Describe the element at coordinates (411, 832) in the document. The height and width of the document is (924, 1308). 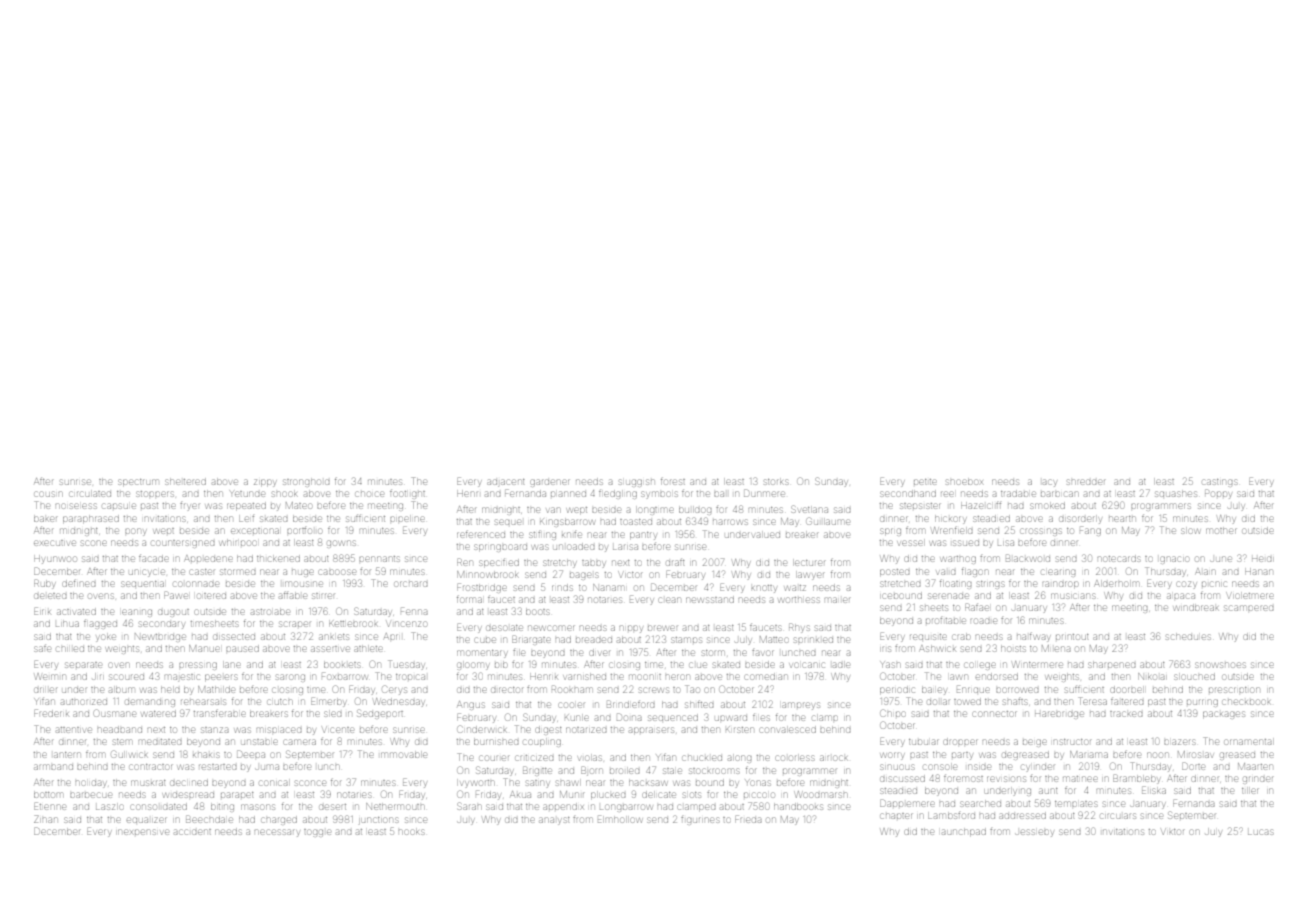
I see `hooks` at that location.
